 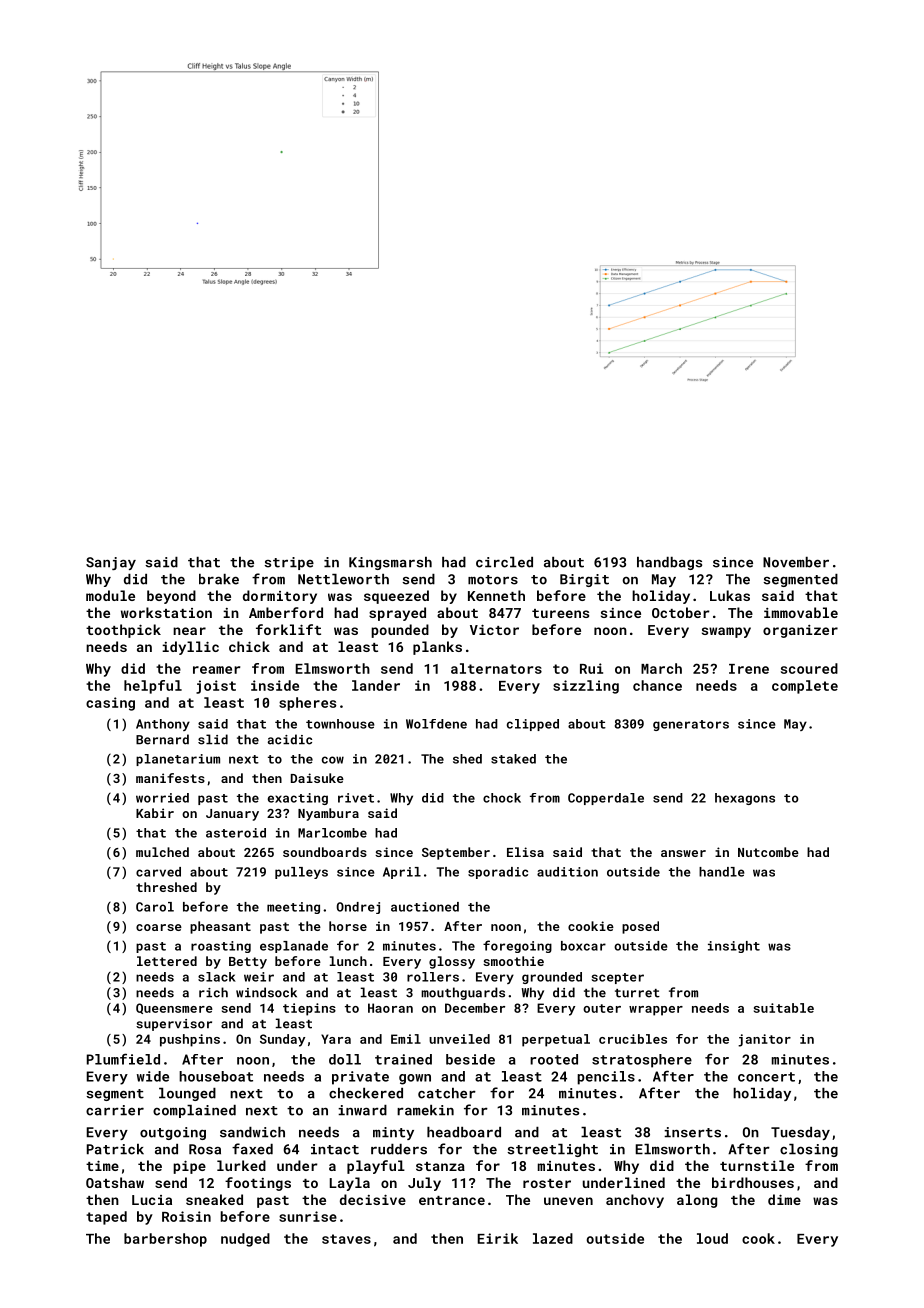 I want to click on doll, so click(x=345, y=1059).
